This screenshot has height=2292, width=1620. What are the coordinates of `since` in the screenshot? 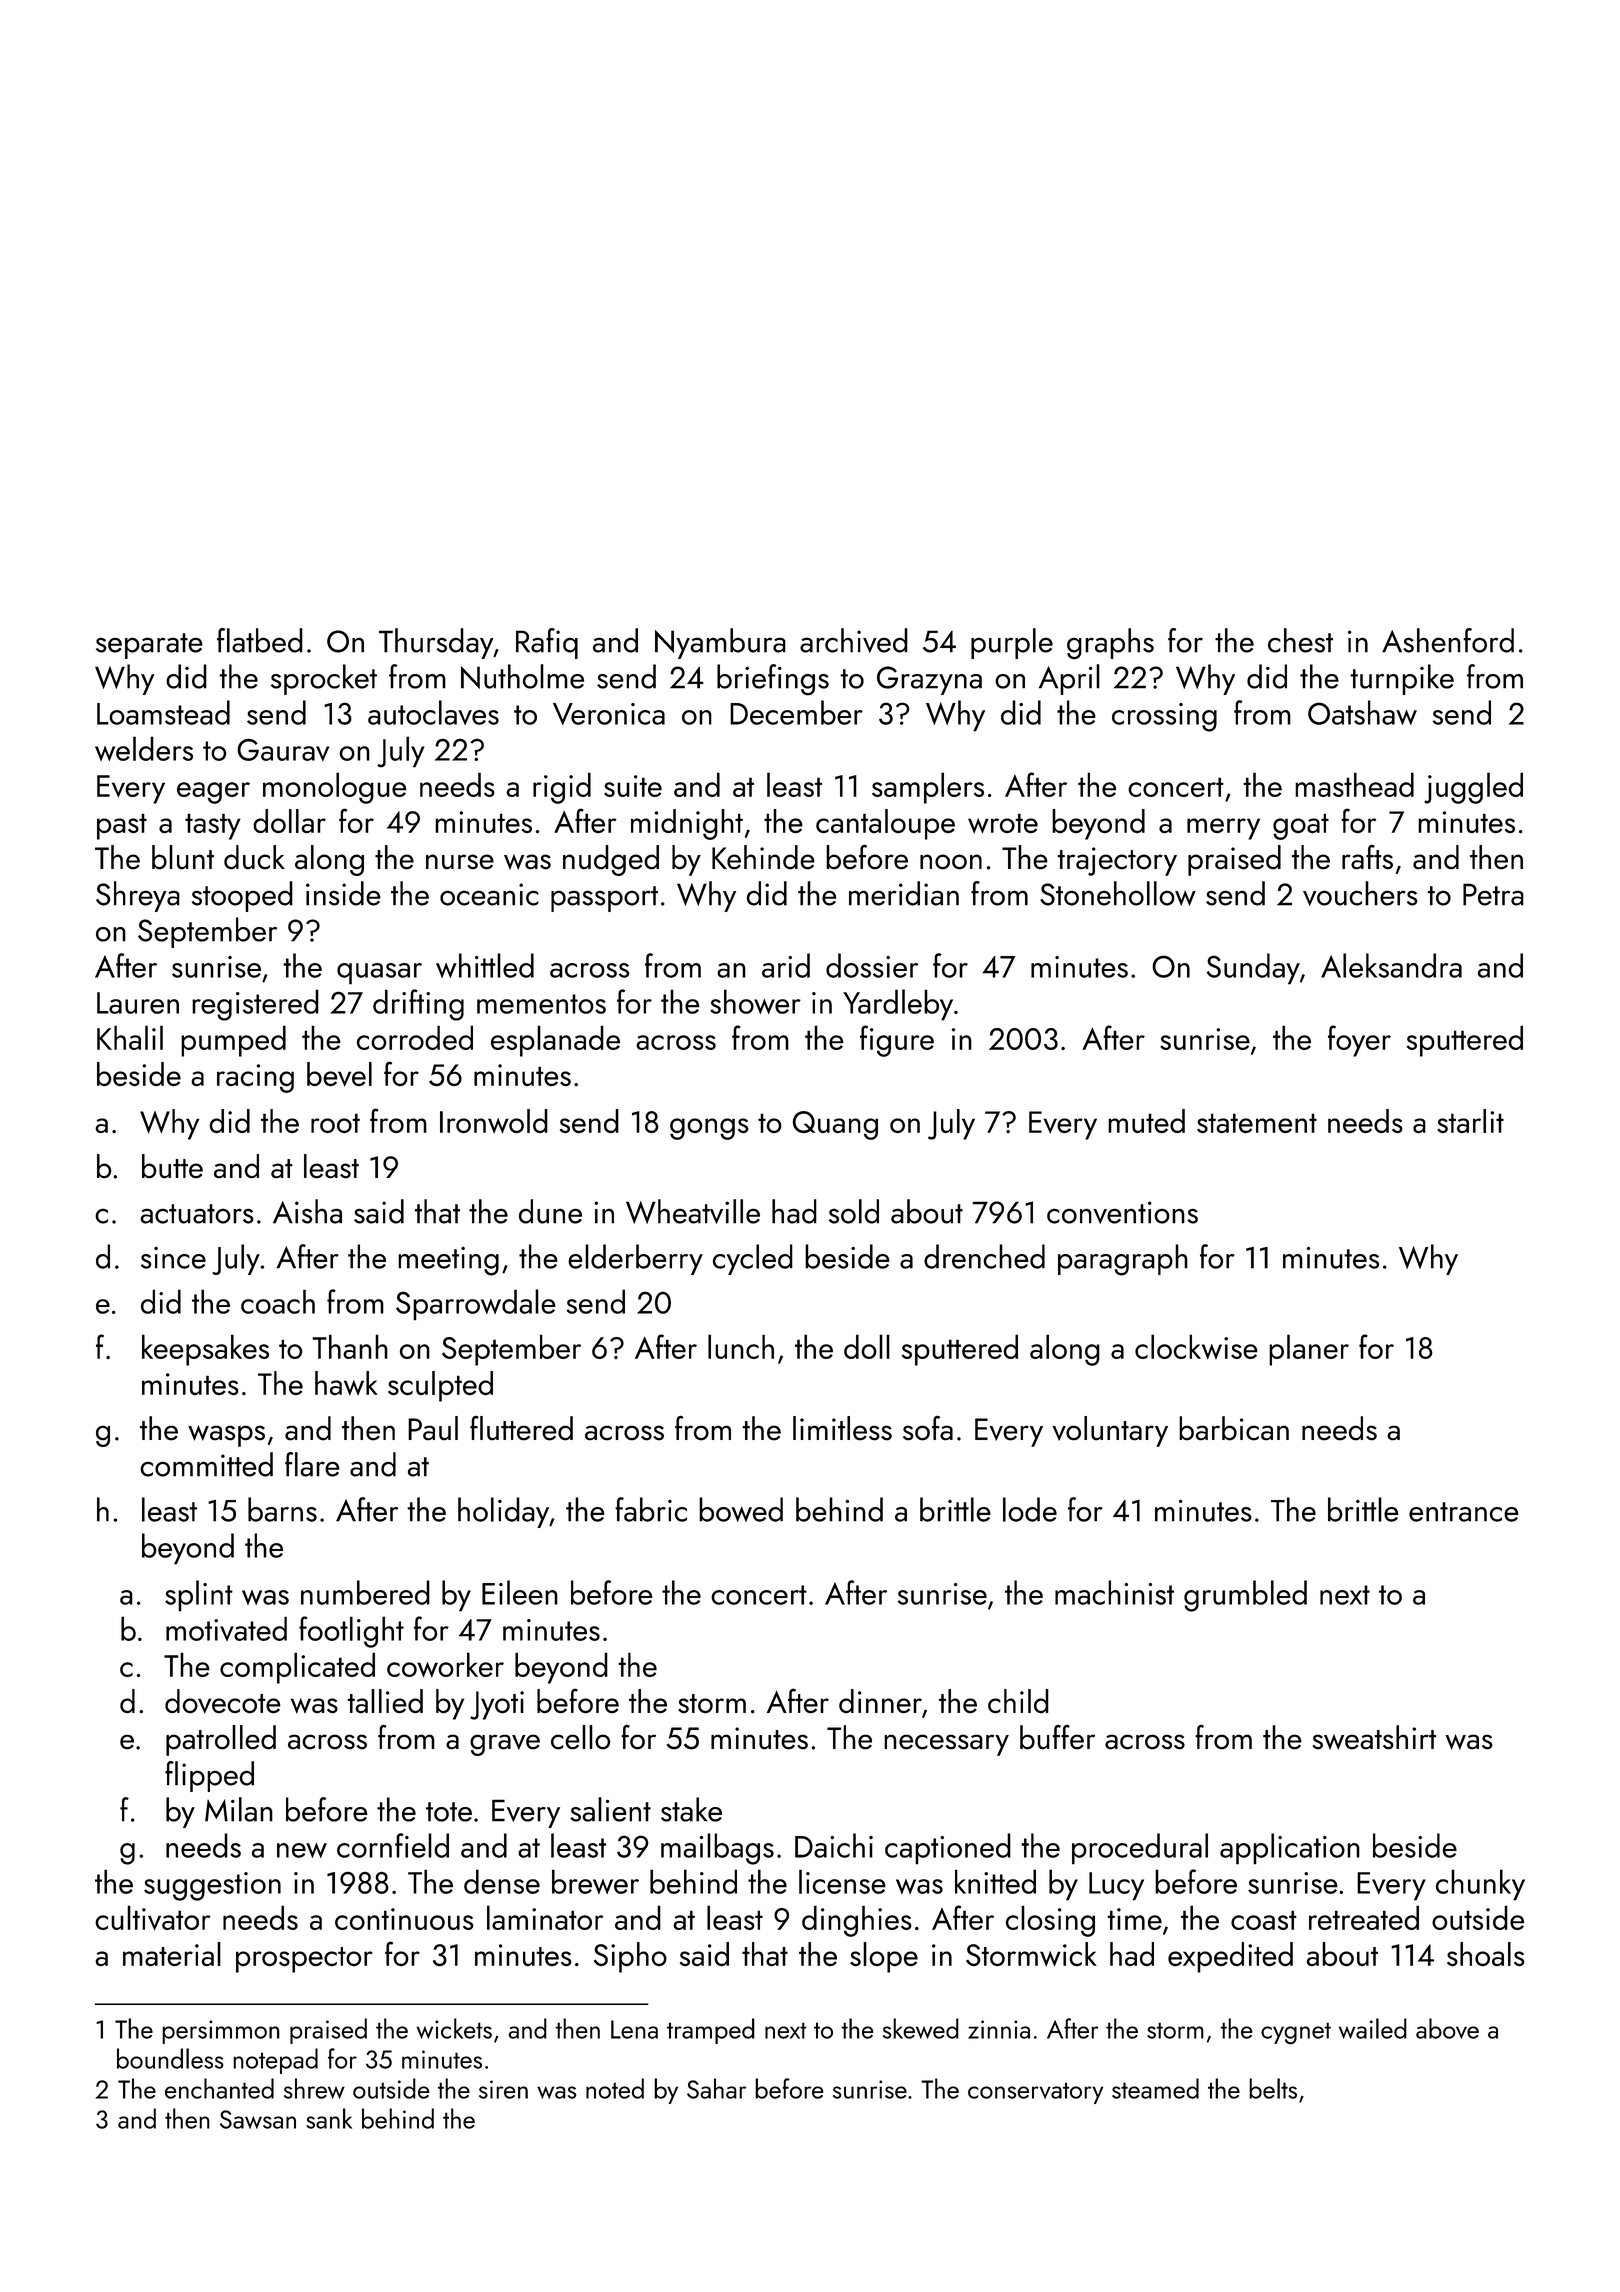 It's located at (173, 1258).
